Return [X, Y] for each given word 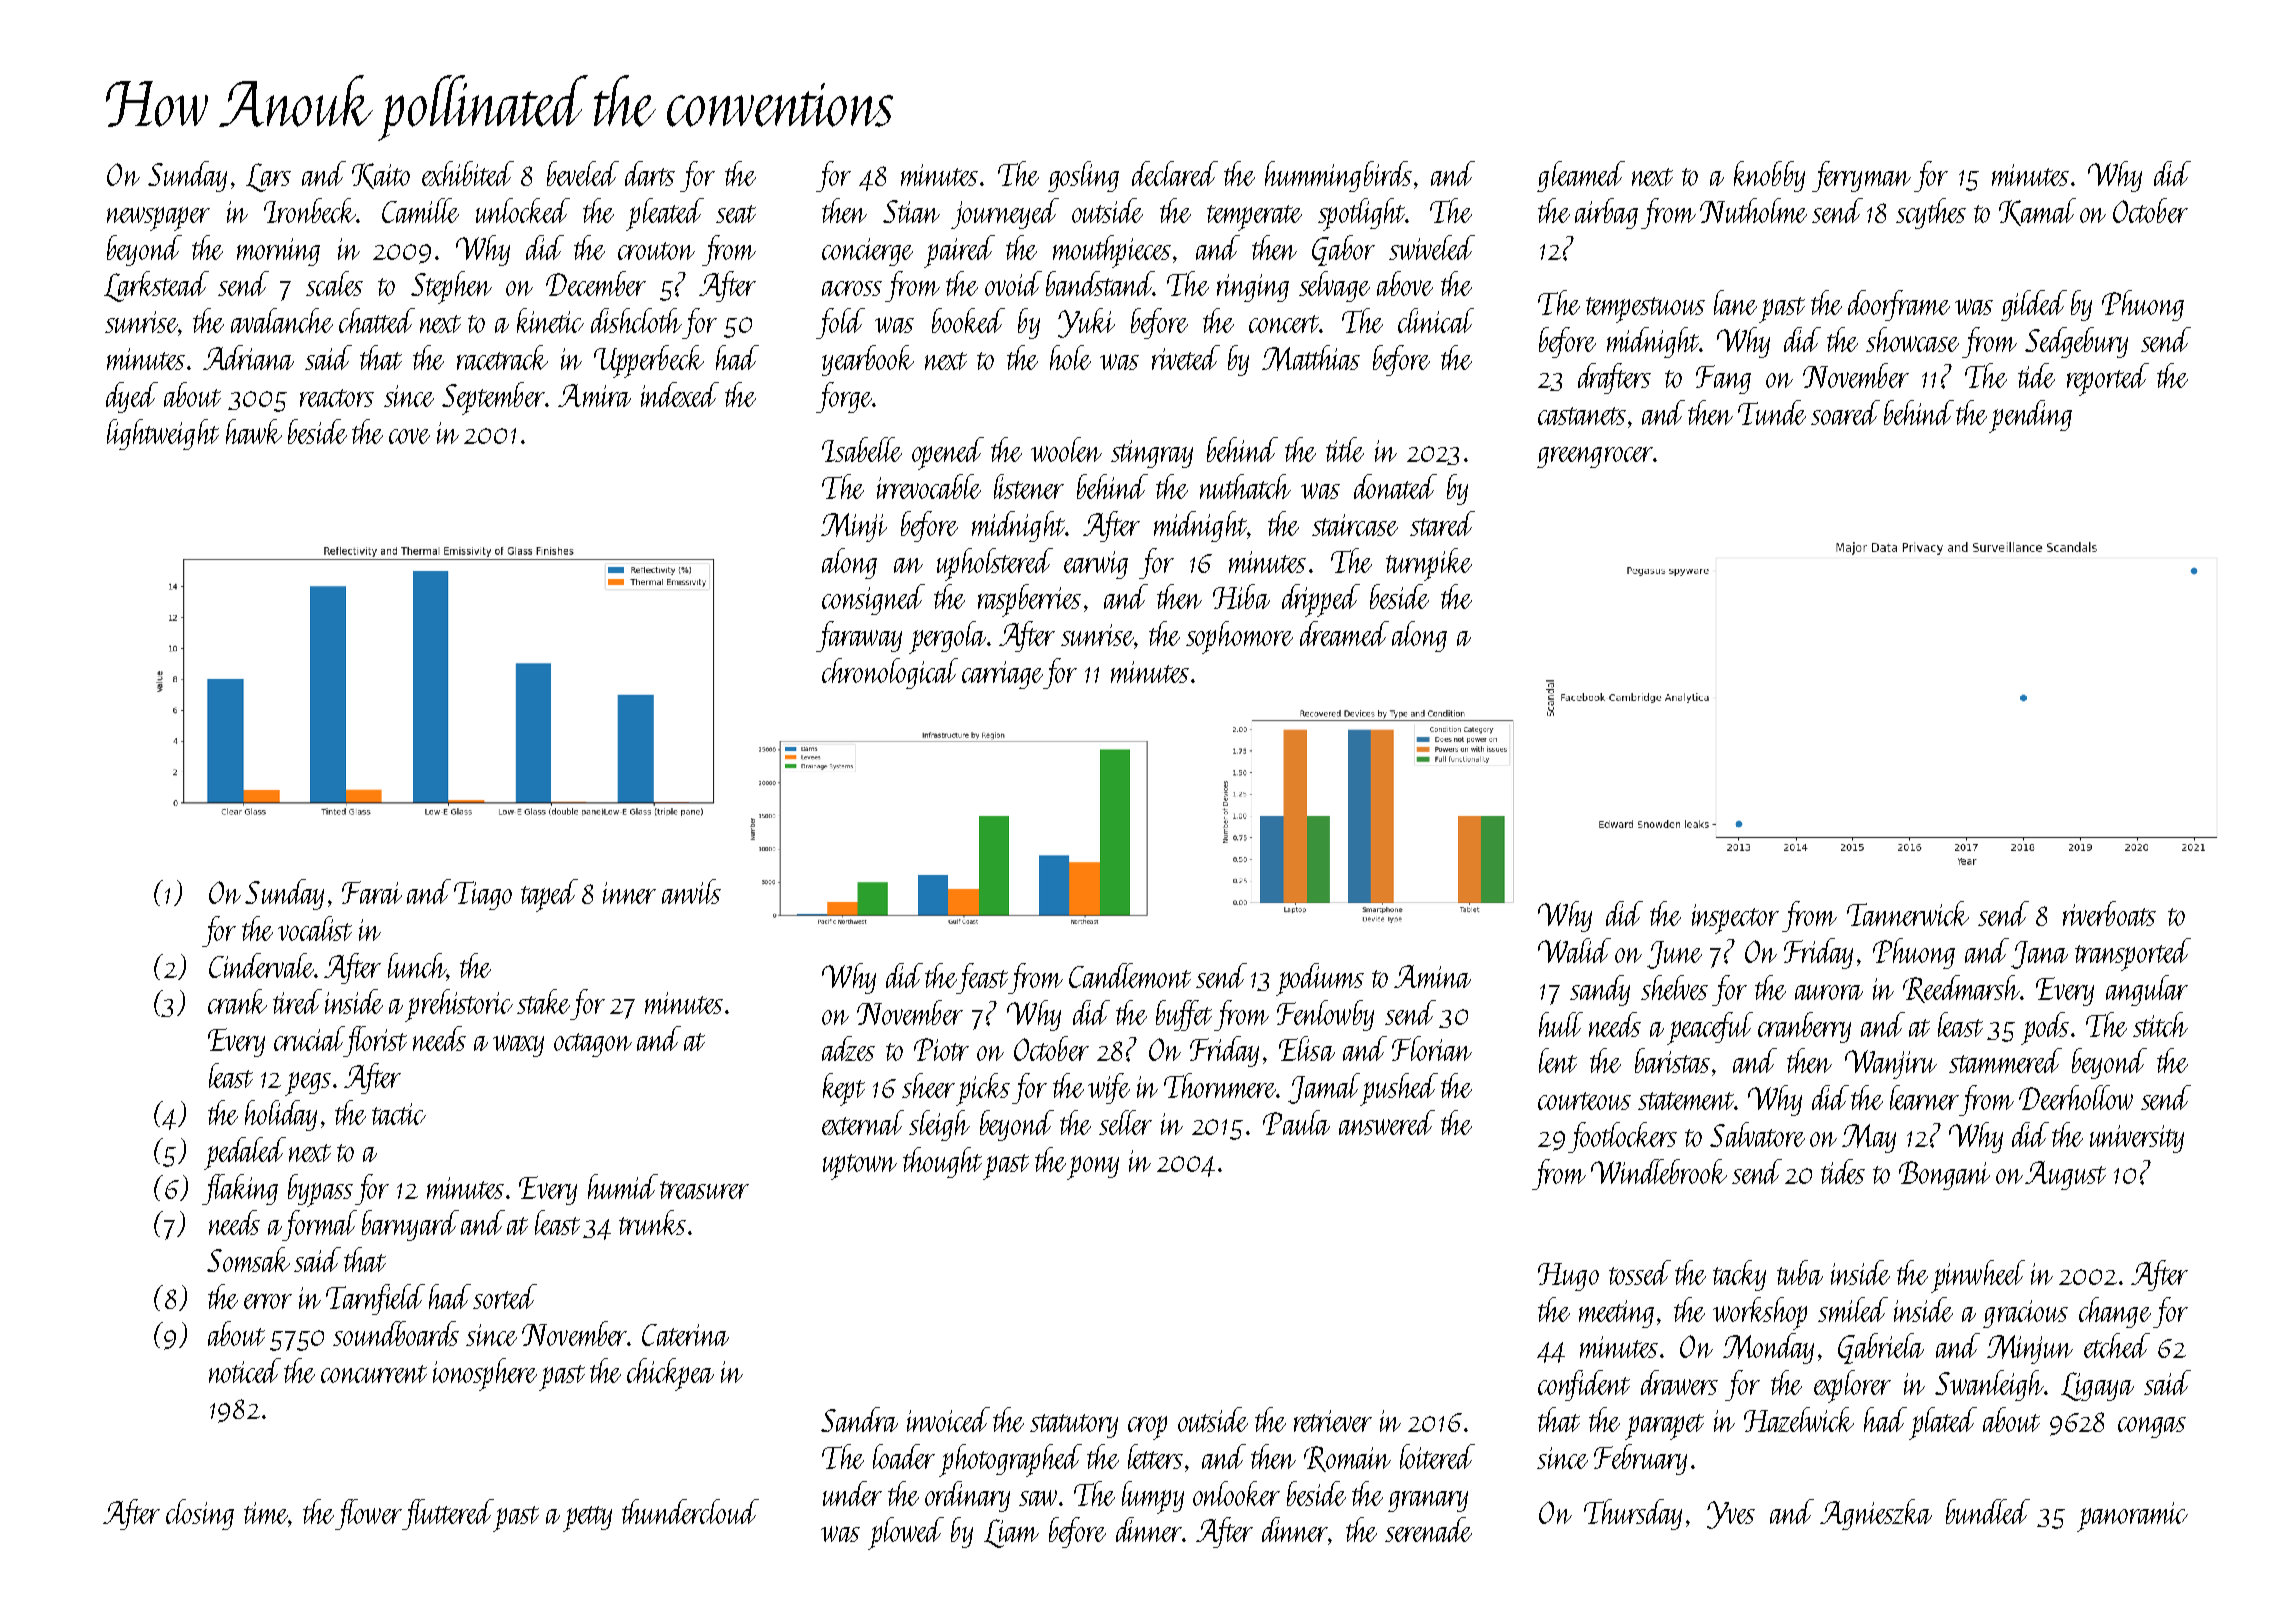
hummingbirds [1338, 176]
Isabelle [862, 449]
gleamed [1581, 176]
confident [1584, 1385]
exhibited [468, 173]
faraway [859, 636]
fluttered [447, 1514]
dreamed [1344, 633]
